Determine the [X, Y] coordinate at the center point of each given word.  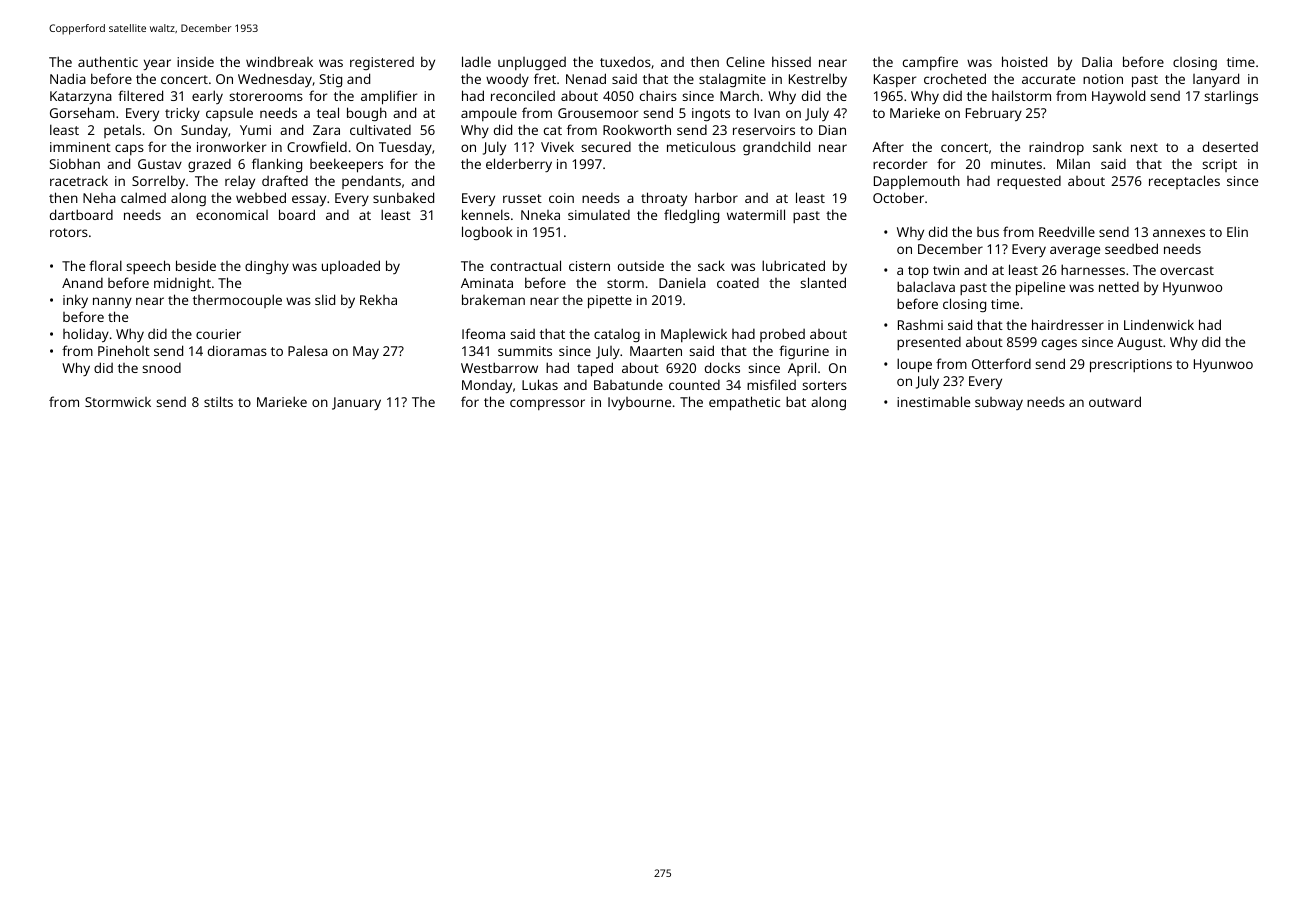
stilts [218, 401]
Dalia [1097, 61]
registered [382, 63]
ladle [476, 61]
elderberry [519, 165]
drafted [285, 180]
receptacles [1184, 182]
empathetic [744, 403]
